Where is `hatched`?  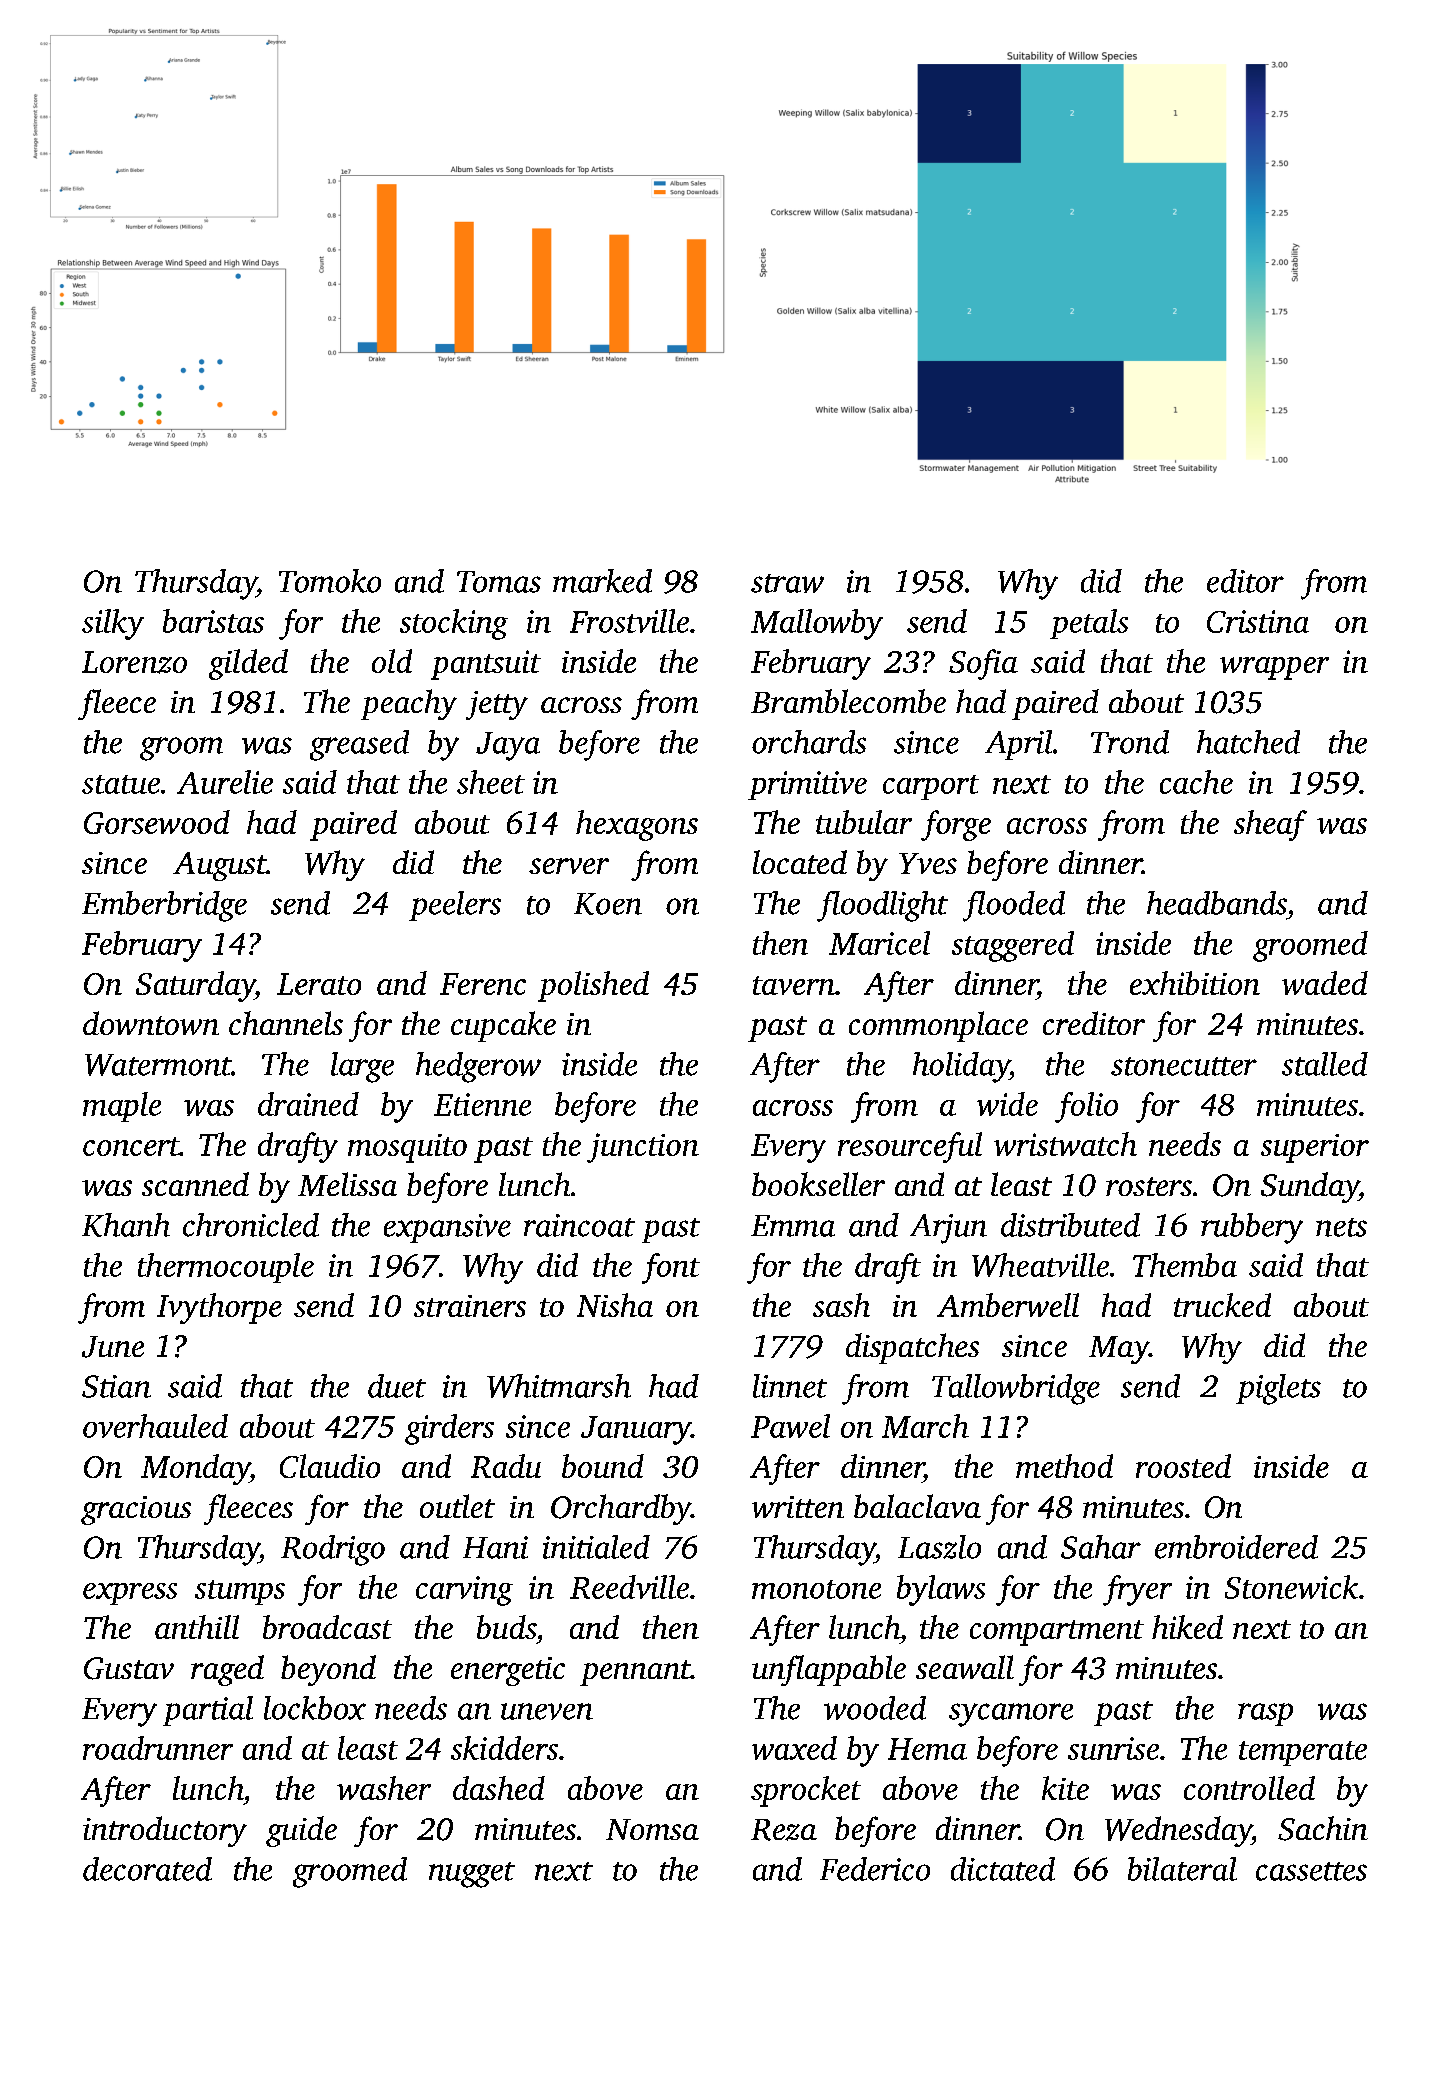
hatched is located at coordinates (1248, 742).
